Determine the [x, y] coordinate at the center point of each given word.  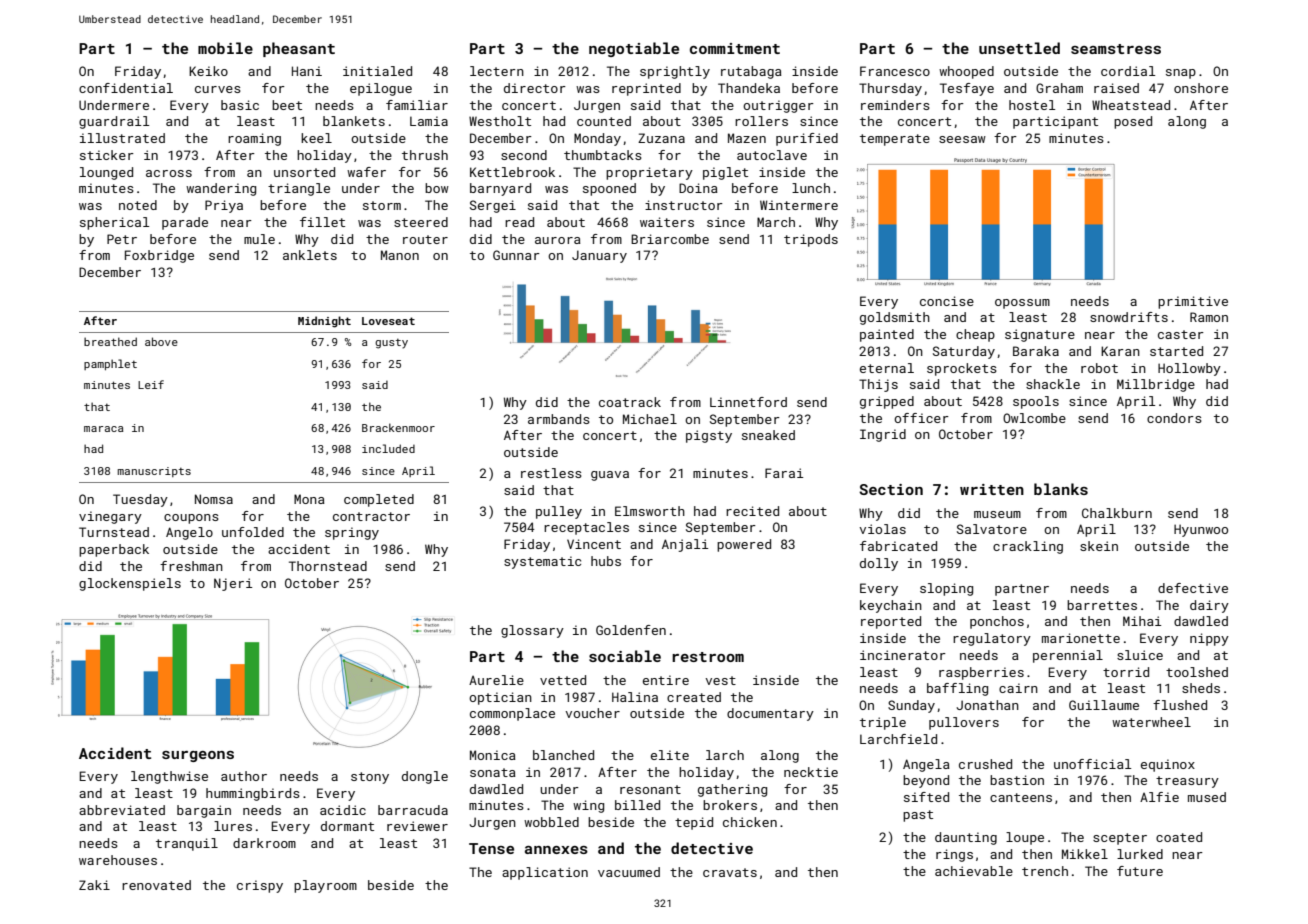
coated [1179, 837]
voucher [592, 713]
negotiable [634, 49]
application [545, 873]
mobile [225, 48]
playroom [325, 886]
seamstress [1116, 49]
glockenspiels [130, 584]
